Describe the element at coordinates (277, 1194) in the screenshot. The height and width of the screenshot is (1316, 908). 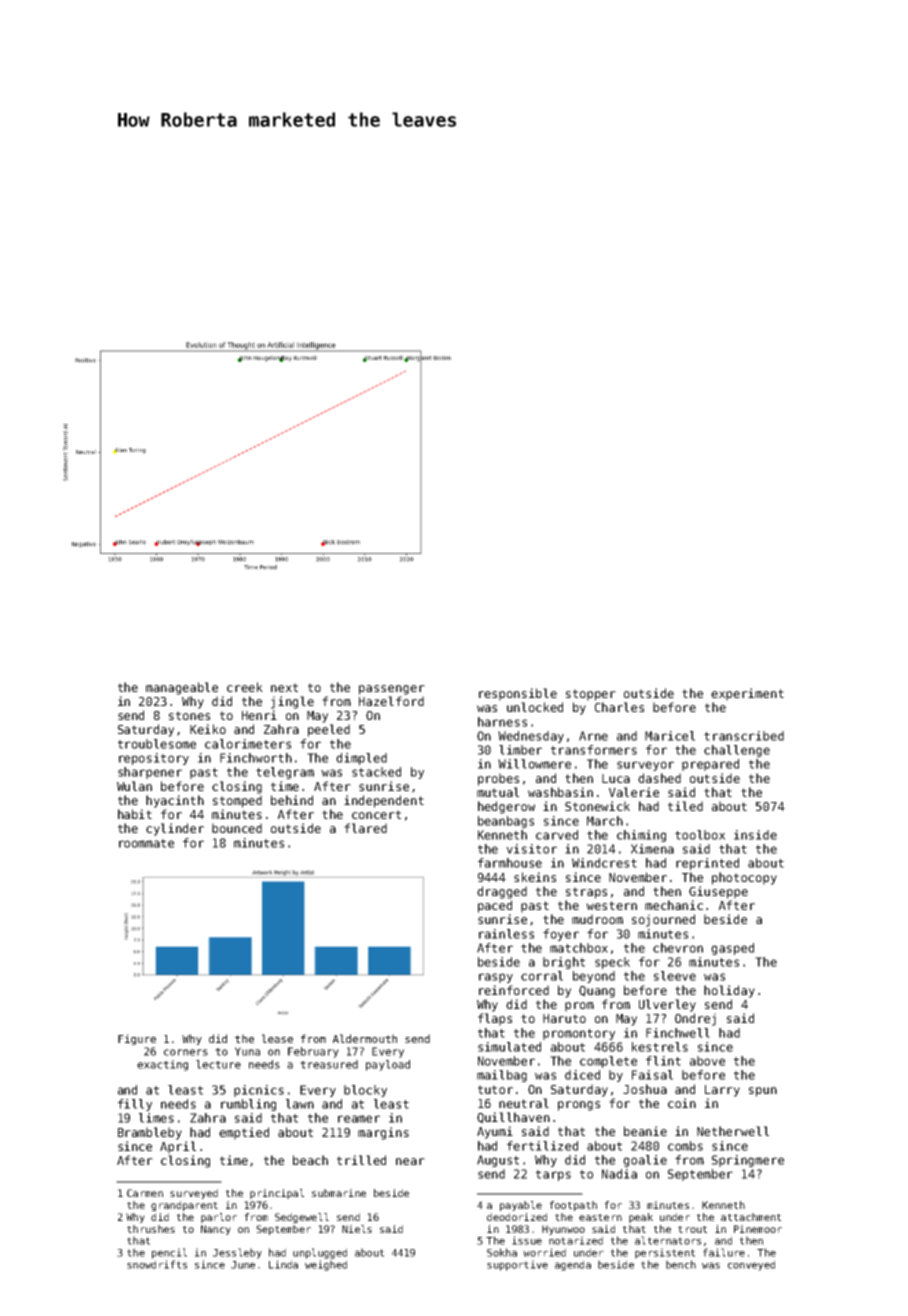
I see `principal` at that location.
